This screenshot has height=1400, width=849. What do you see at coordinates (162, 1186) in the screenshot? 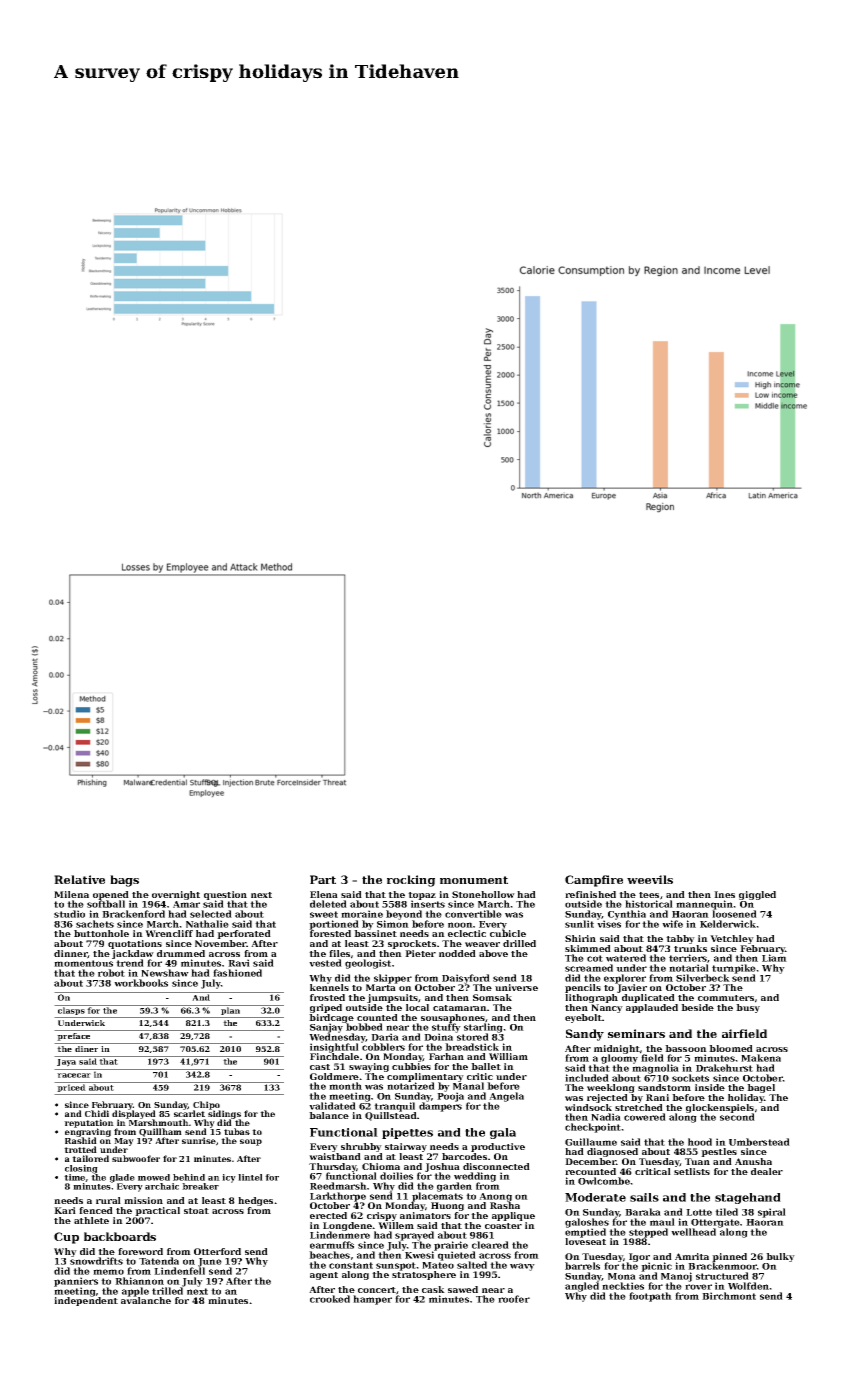
I see `archaic` at bounding box center [162, 1186].
